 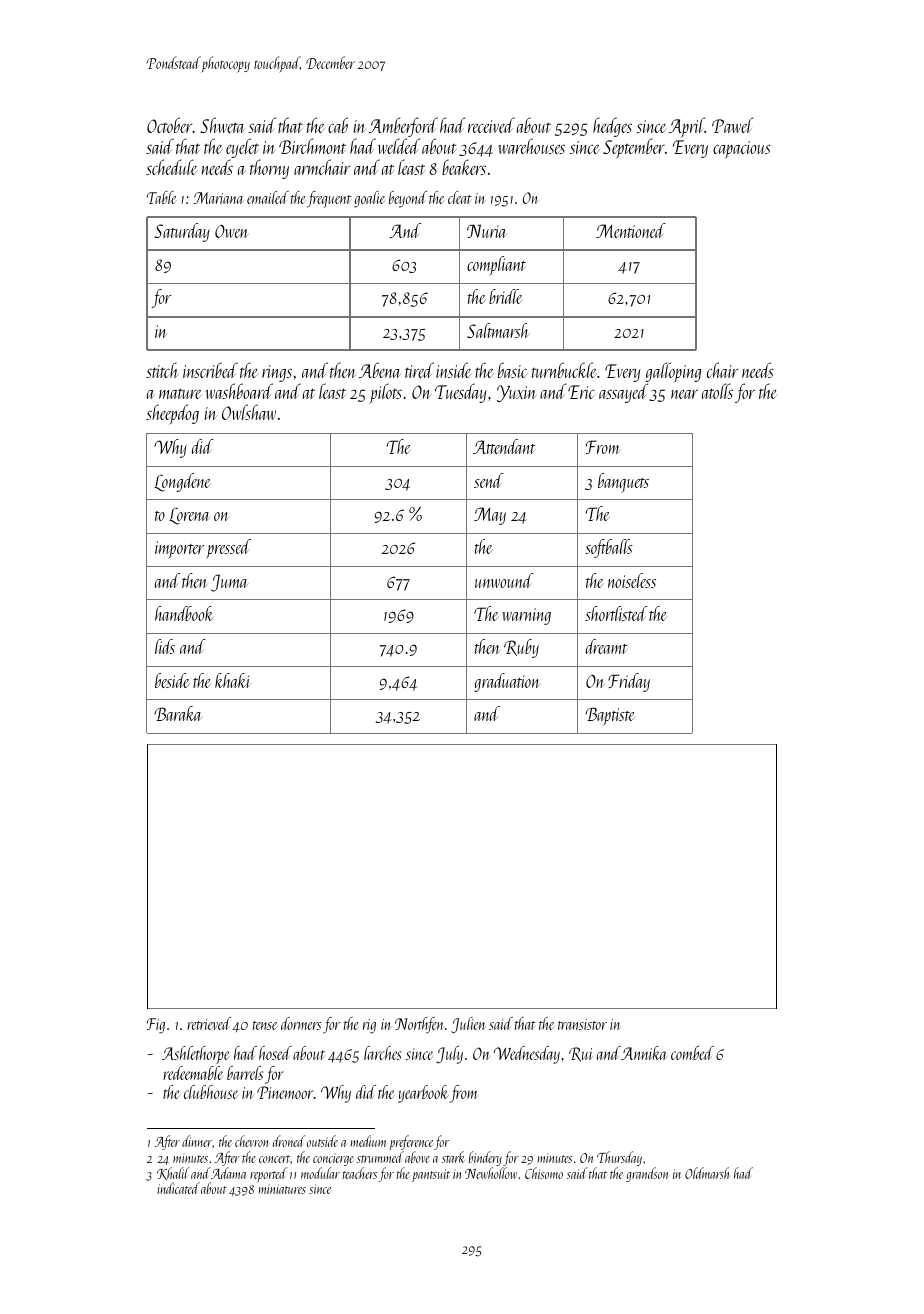 What do you see at coordinates (692, 1053) in the screenshot?
I see `combed` at bounding box center [692, 1053].
